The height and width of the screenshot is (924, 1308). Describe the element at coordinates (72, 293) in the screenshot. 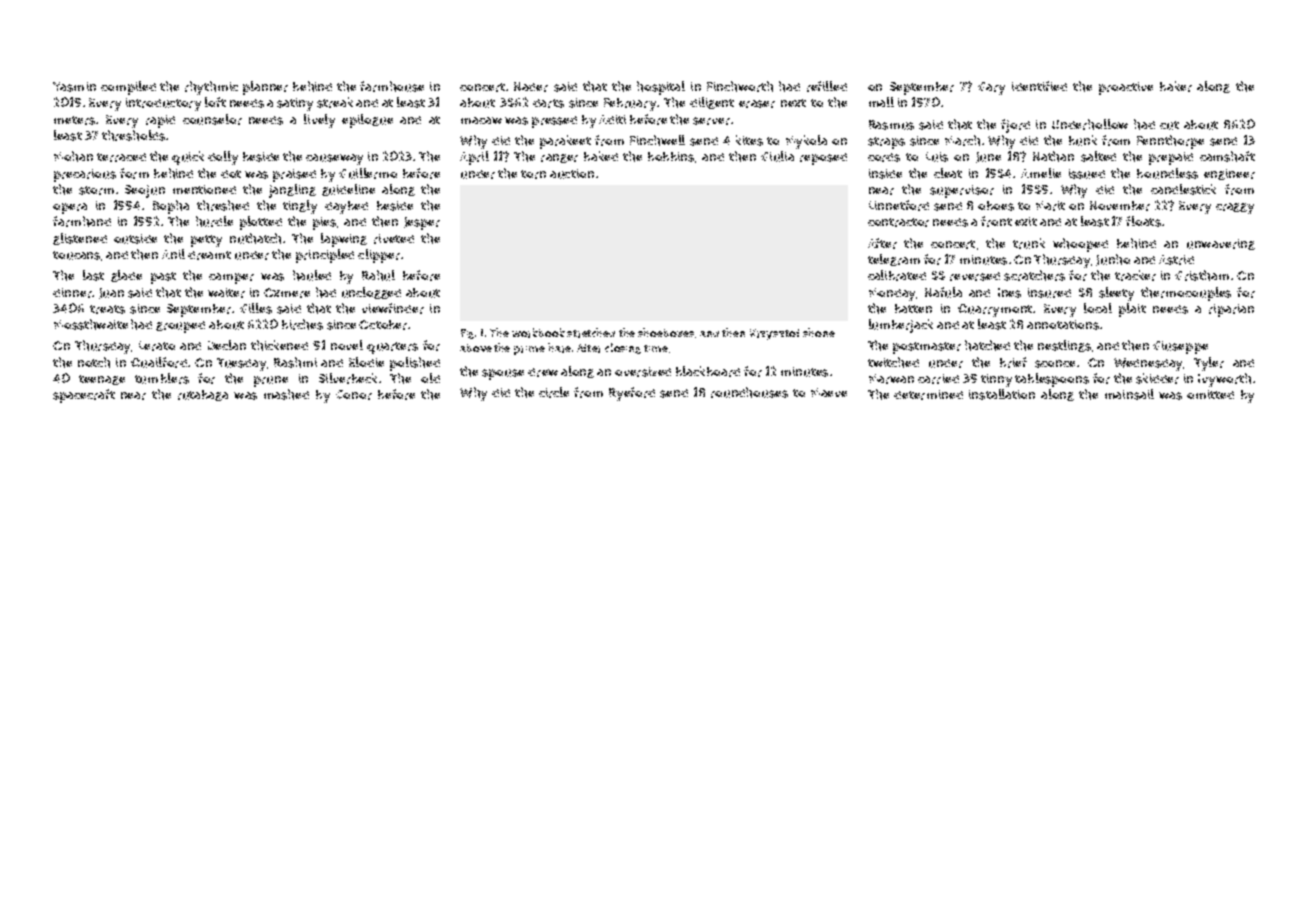

I see `dinner` at that location.
